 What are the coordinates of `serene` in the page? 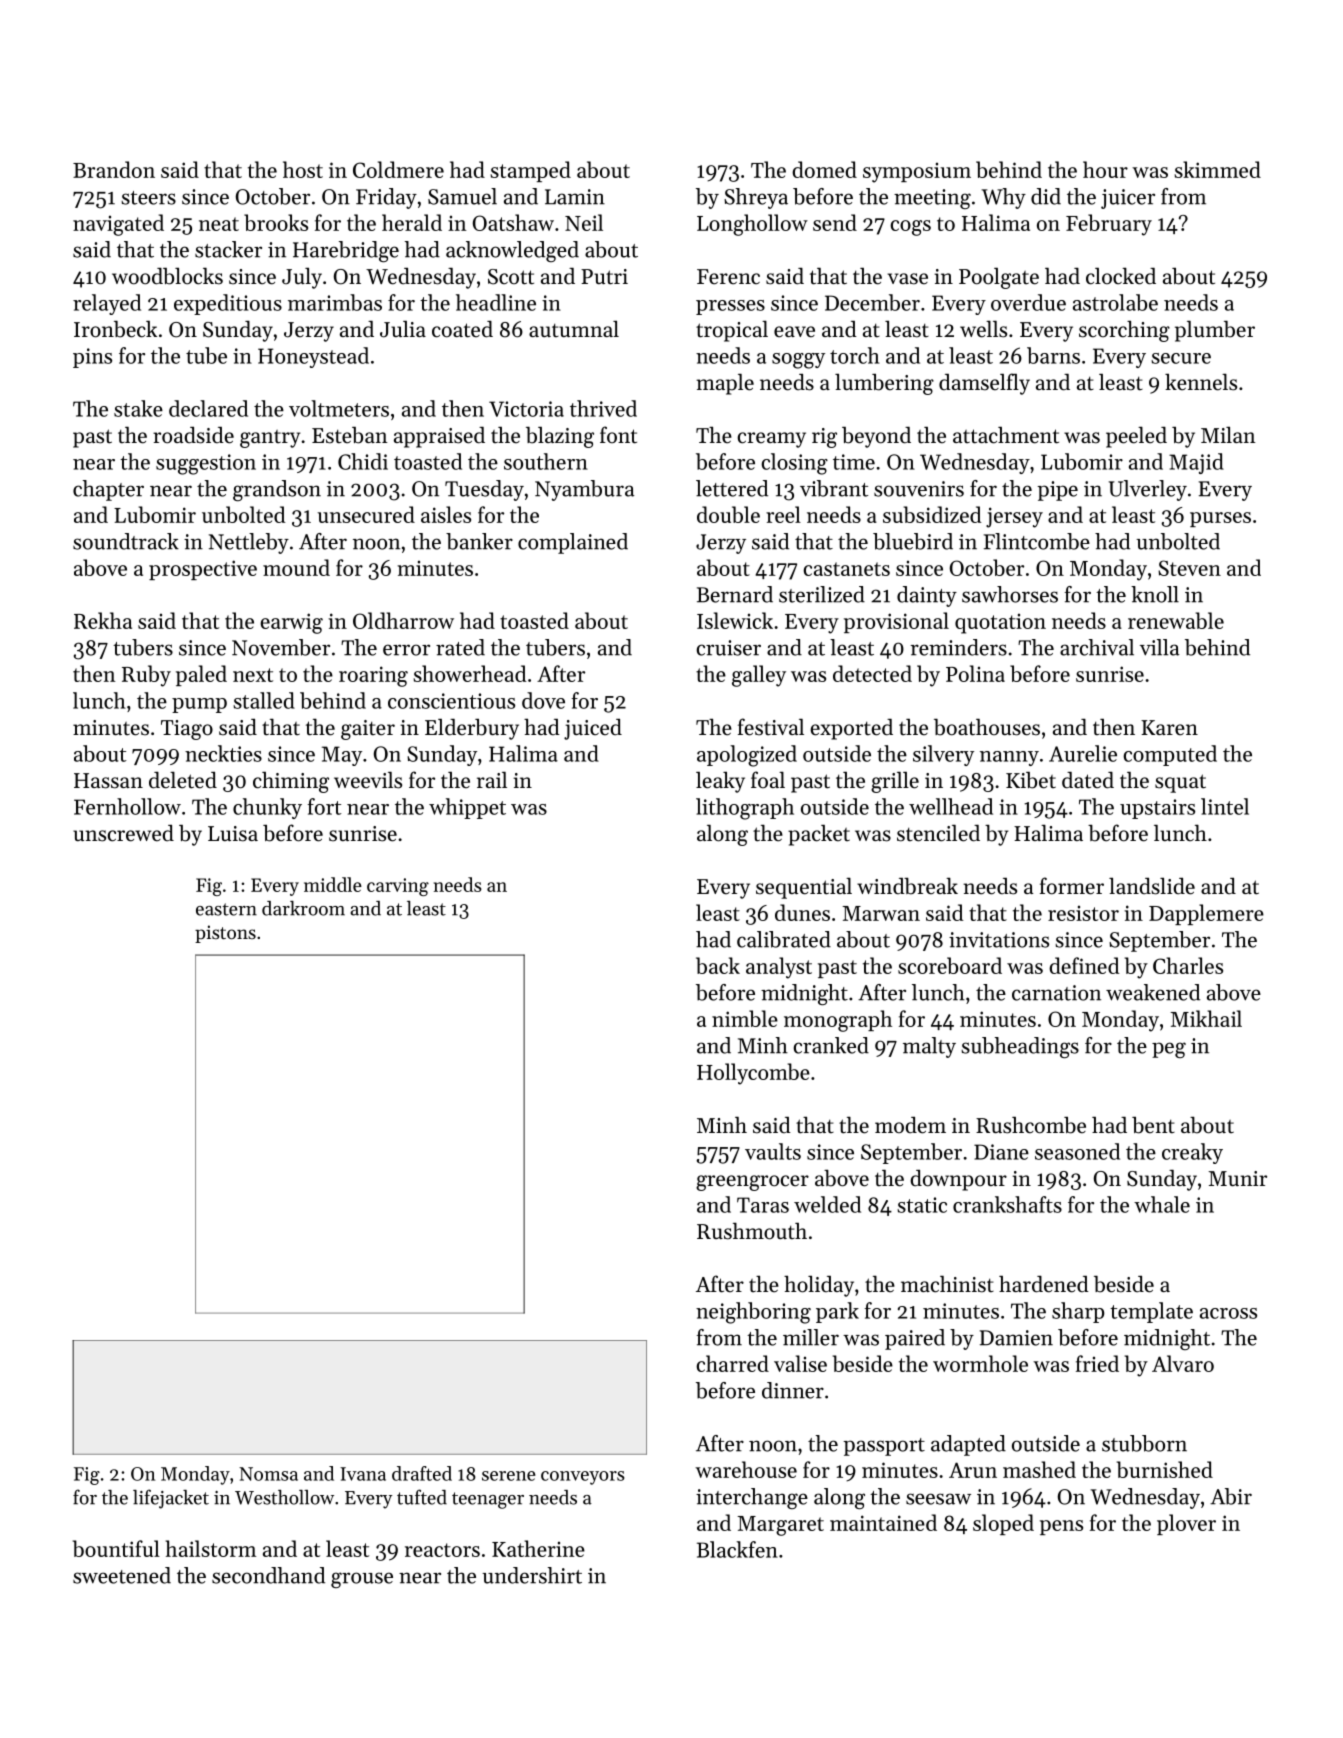 It's located at (509, 1476).
